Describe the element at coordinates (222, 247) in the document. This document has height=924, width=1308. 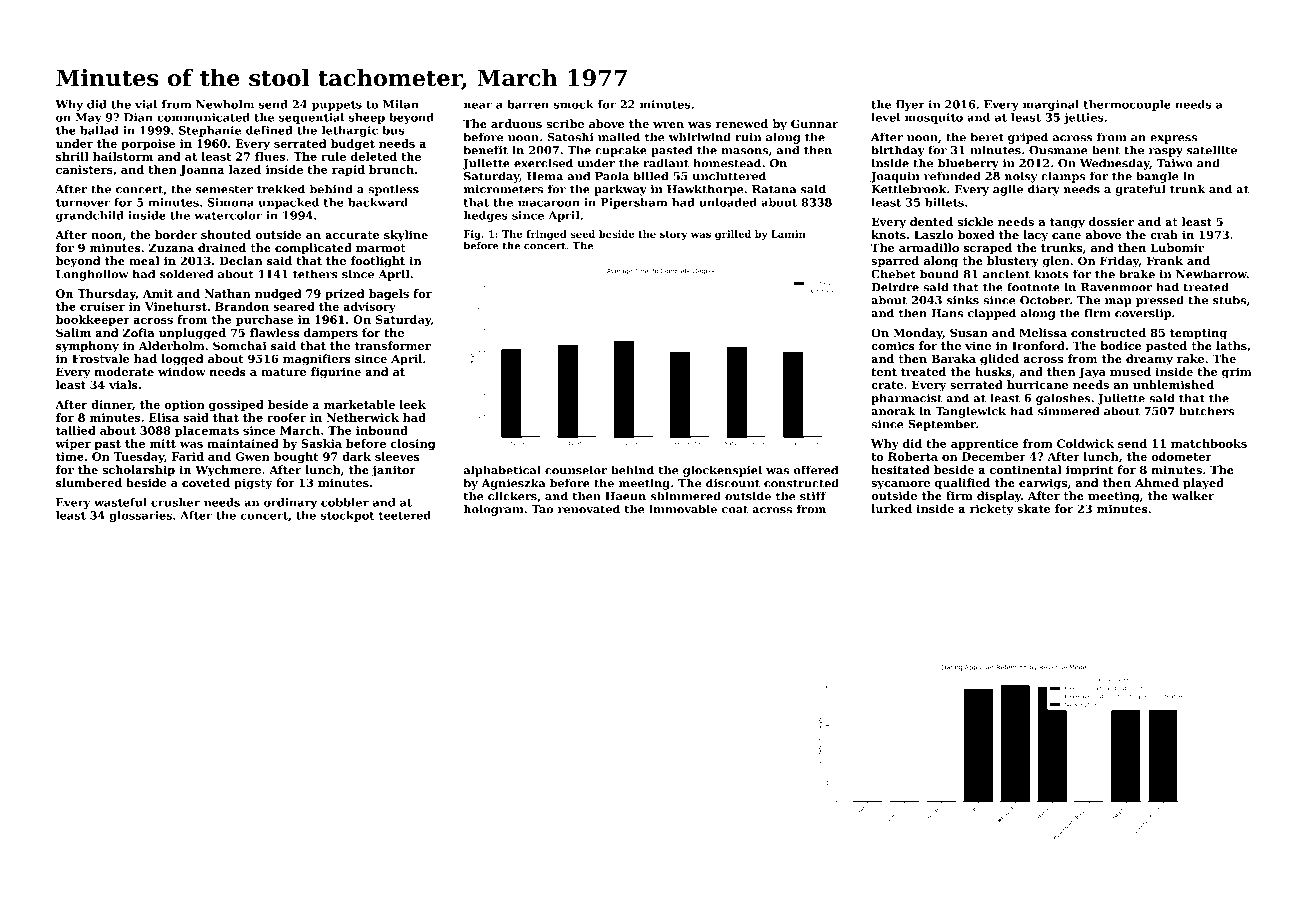
I see `drained` at that location.
